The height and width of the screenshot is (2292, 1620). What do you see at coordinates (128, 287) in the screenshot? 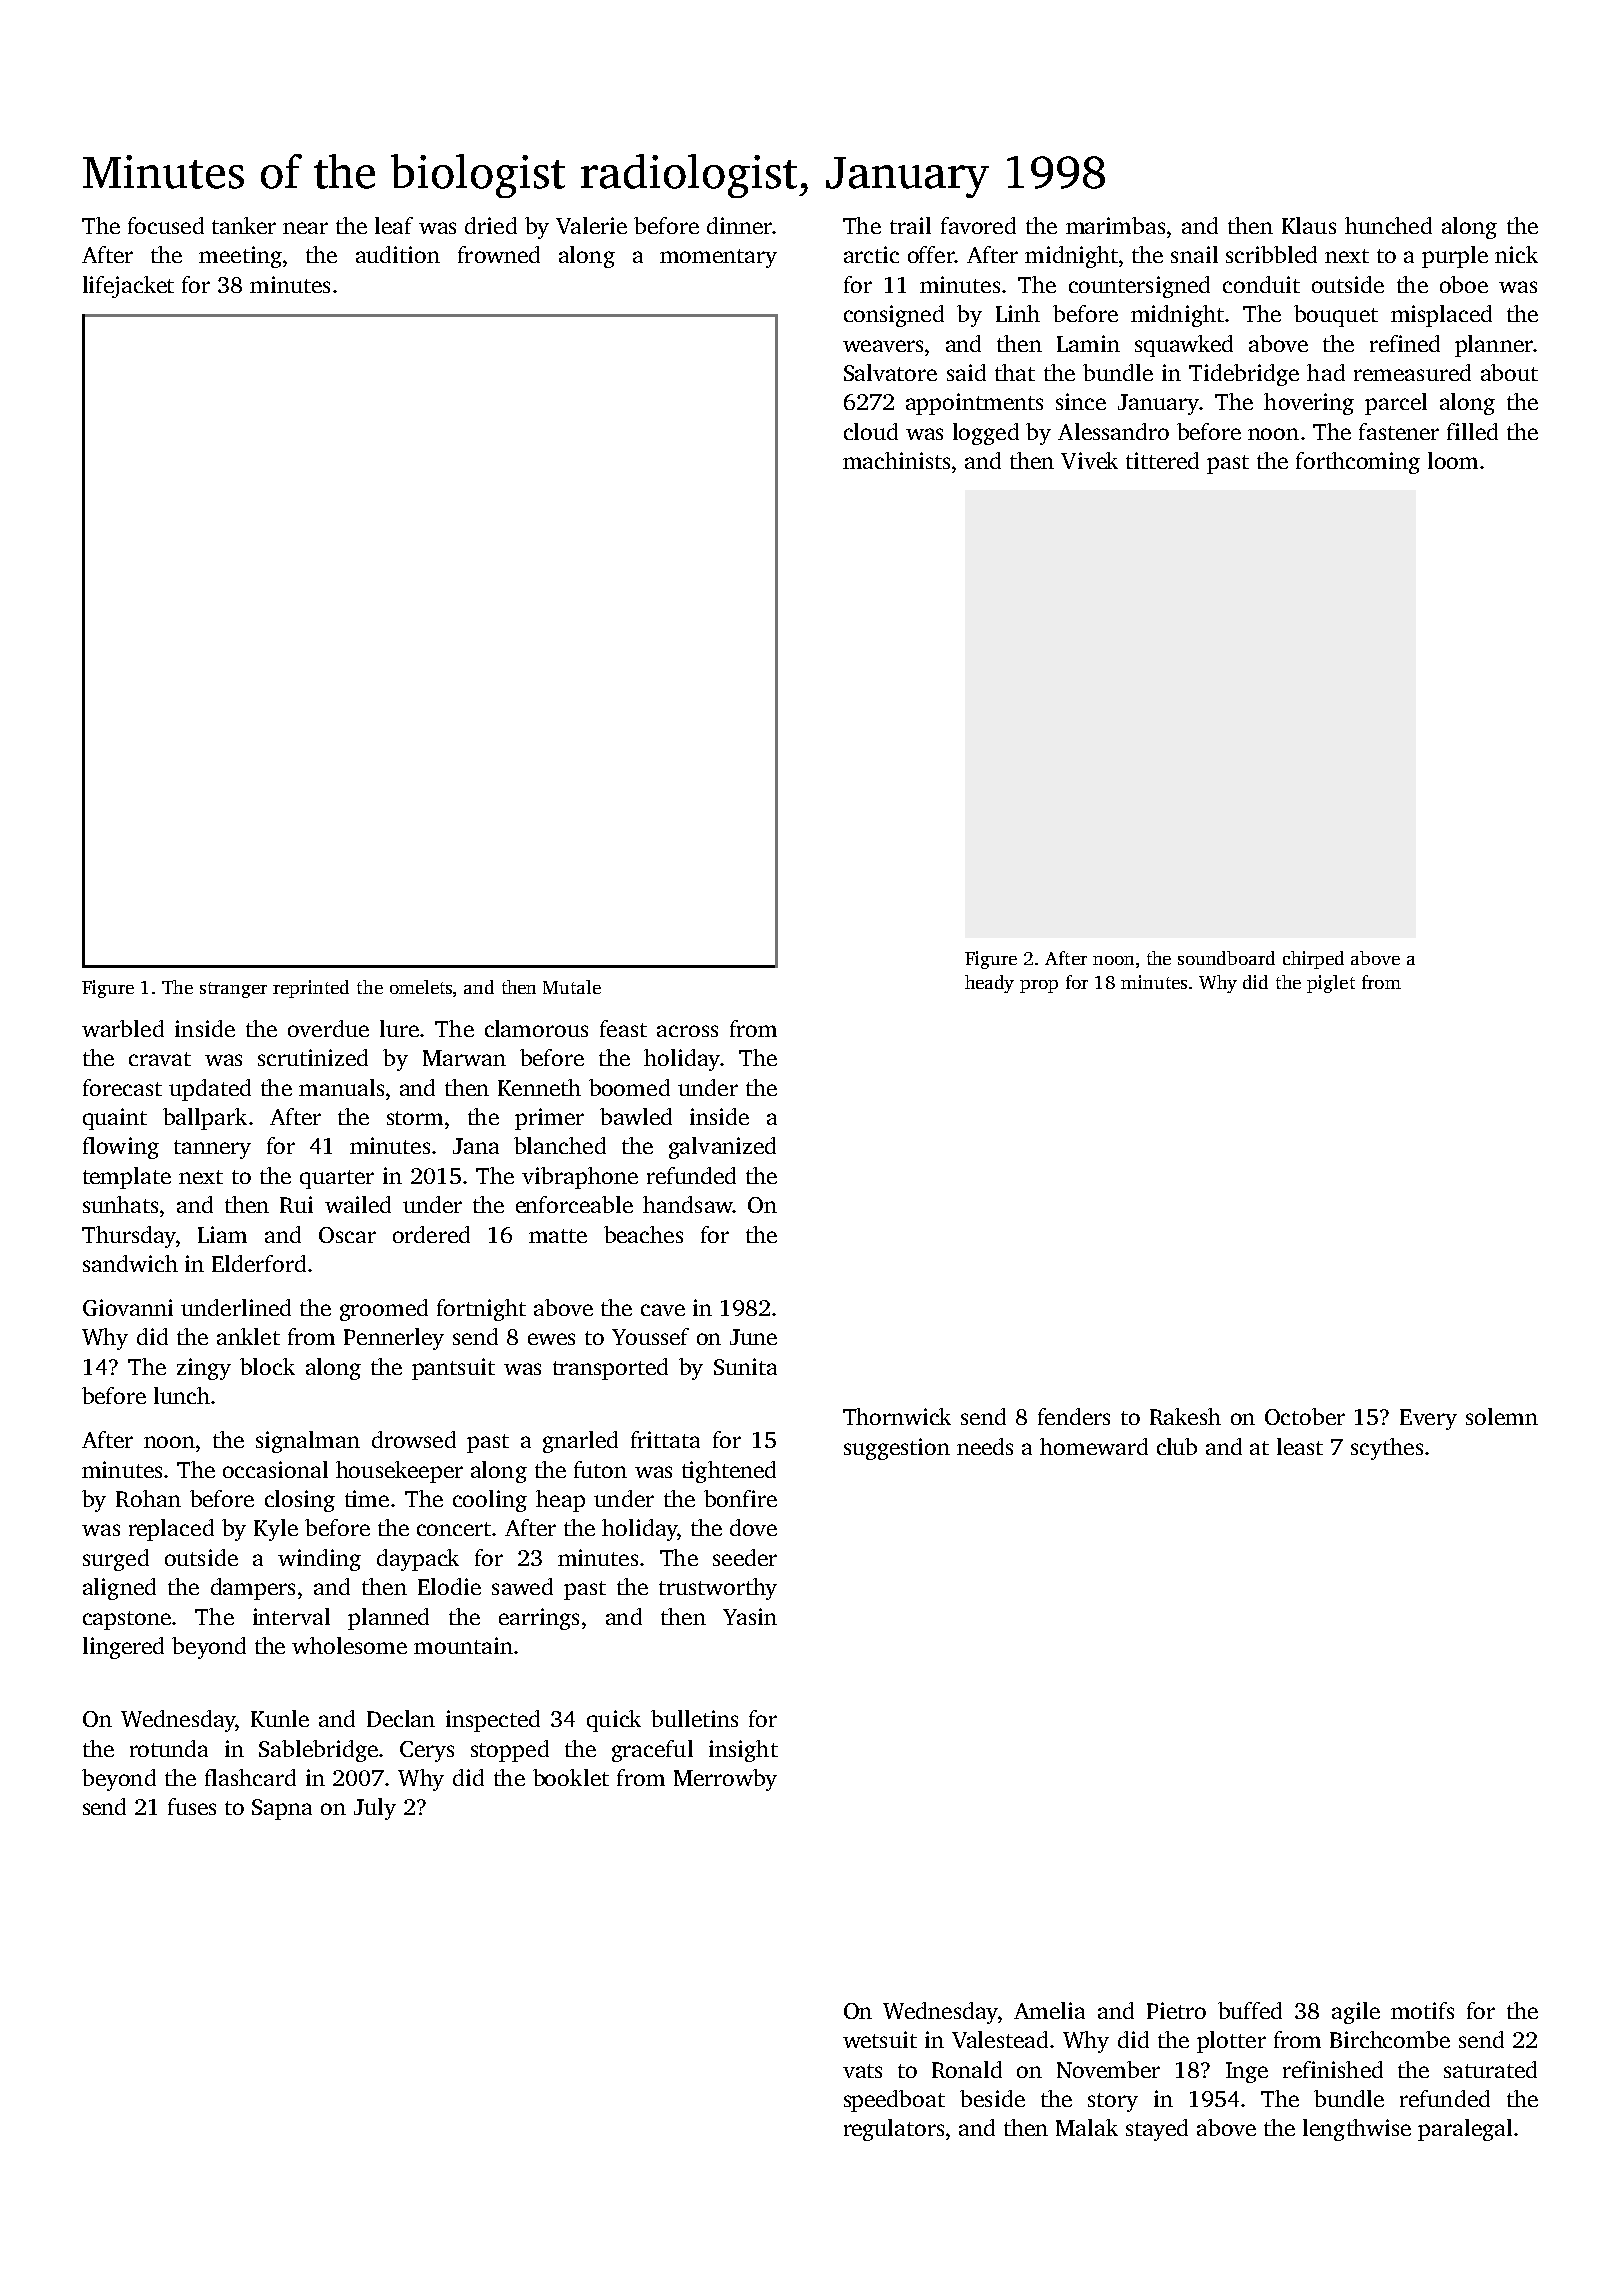
I see `lifejacket` at bounding box center [128, 287].
